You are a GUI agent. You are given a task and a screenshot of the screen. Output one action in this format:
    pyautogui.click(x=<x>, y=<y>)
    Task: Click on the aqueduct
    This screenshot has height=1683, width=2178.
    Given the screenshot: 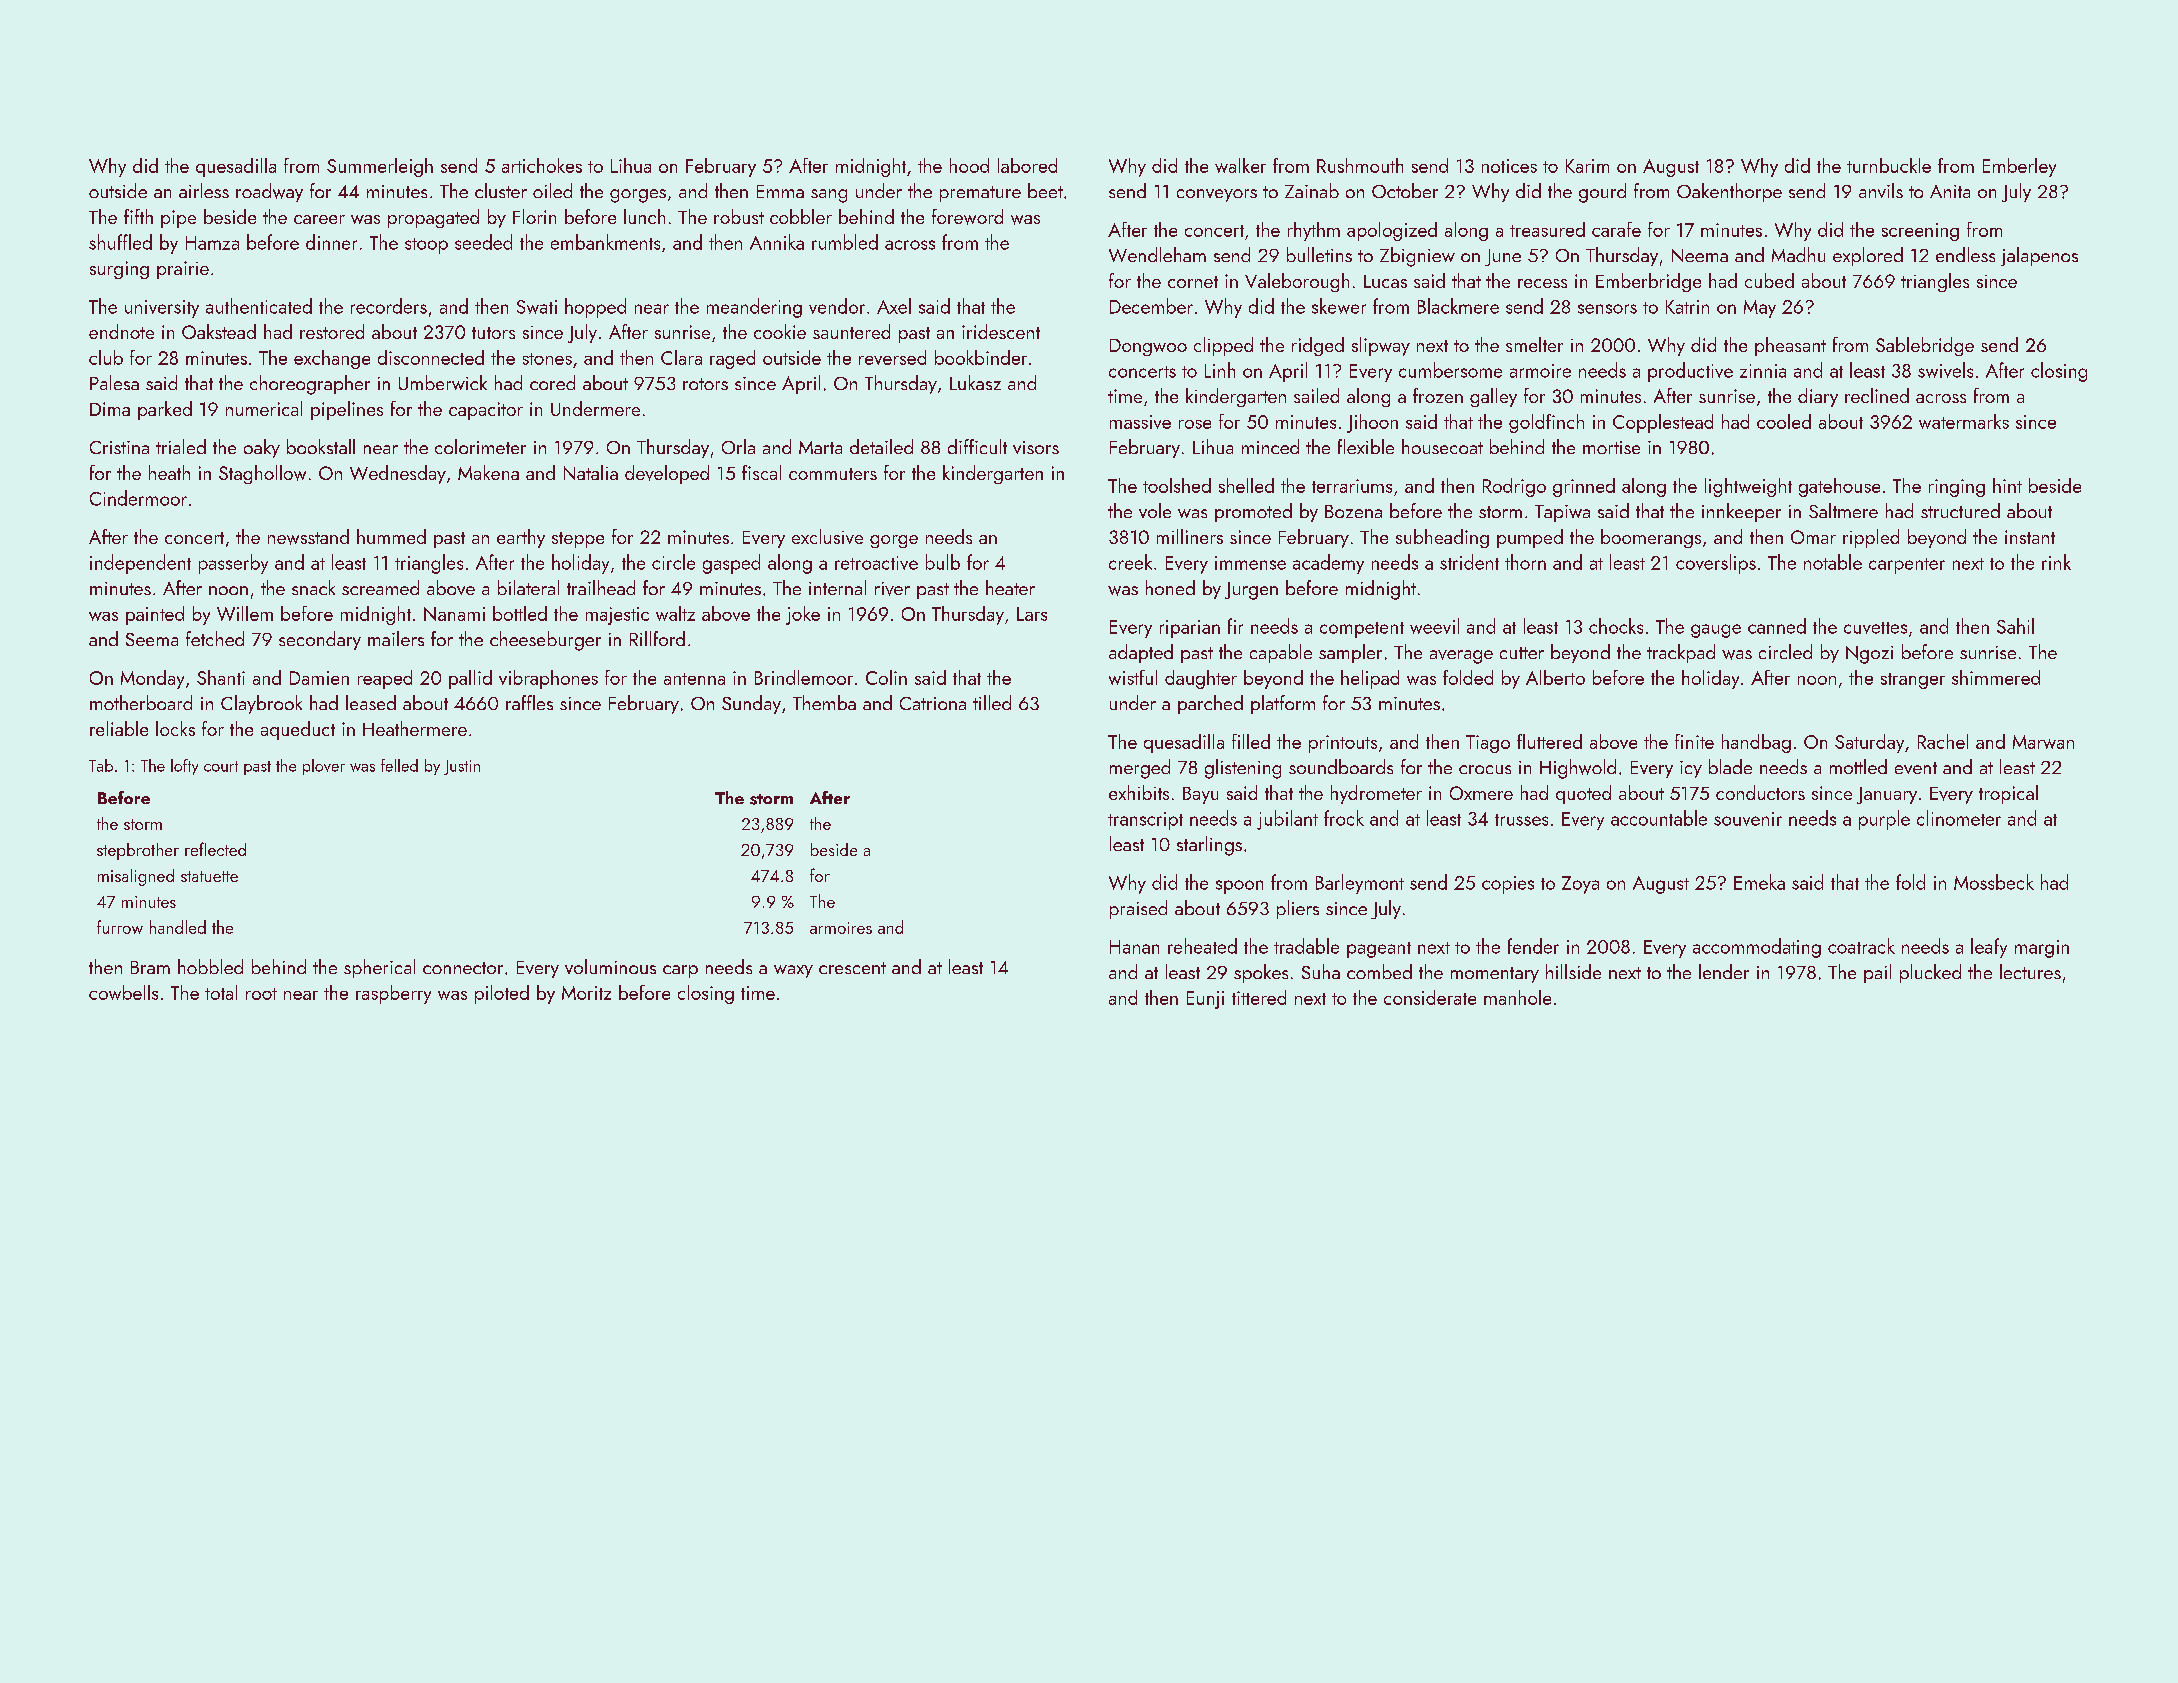 What is the action you would take?
    pyautogui.click(x=298, y=730)
